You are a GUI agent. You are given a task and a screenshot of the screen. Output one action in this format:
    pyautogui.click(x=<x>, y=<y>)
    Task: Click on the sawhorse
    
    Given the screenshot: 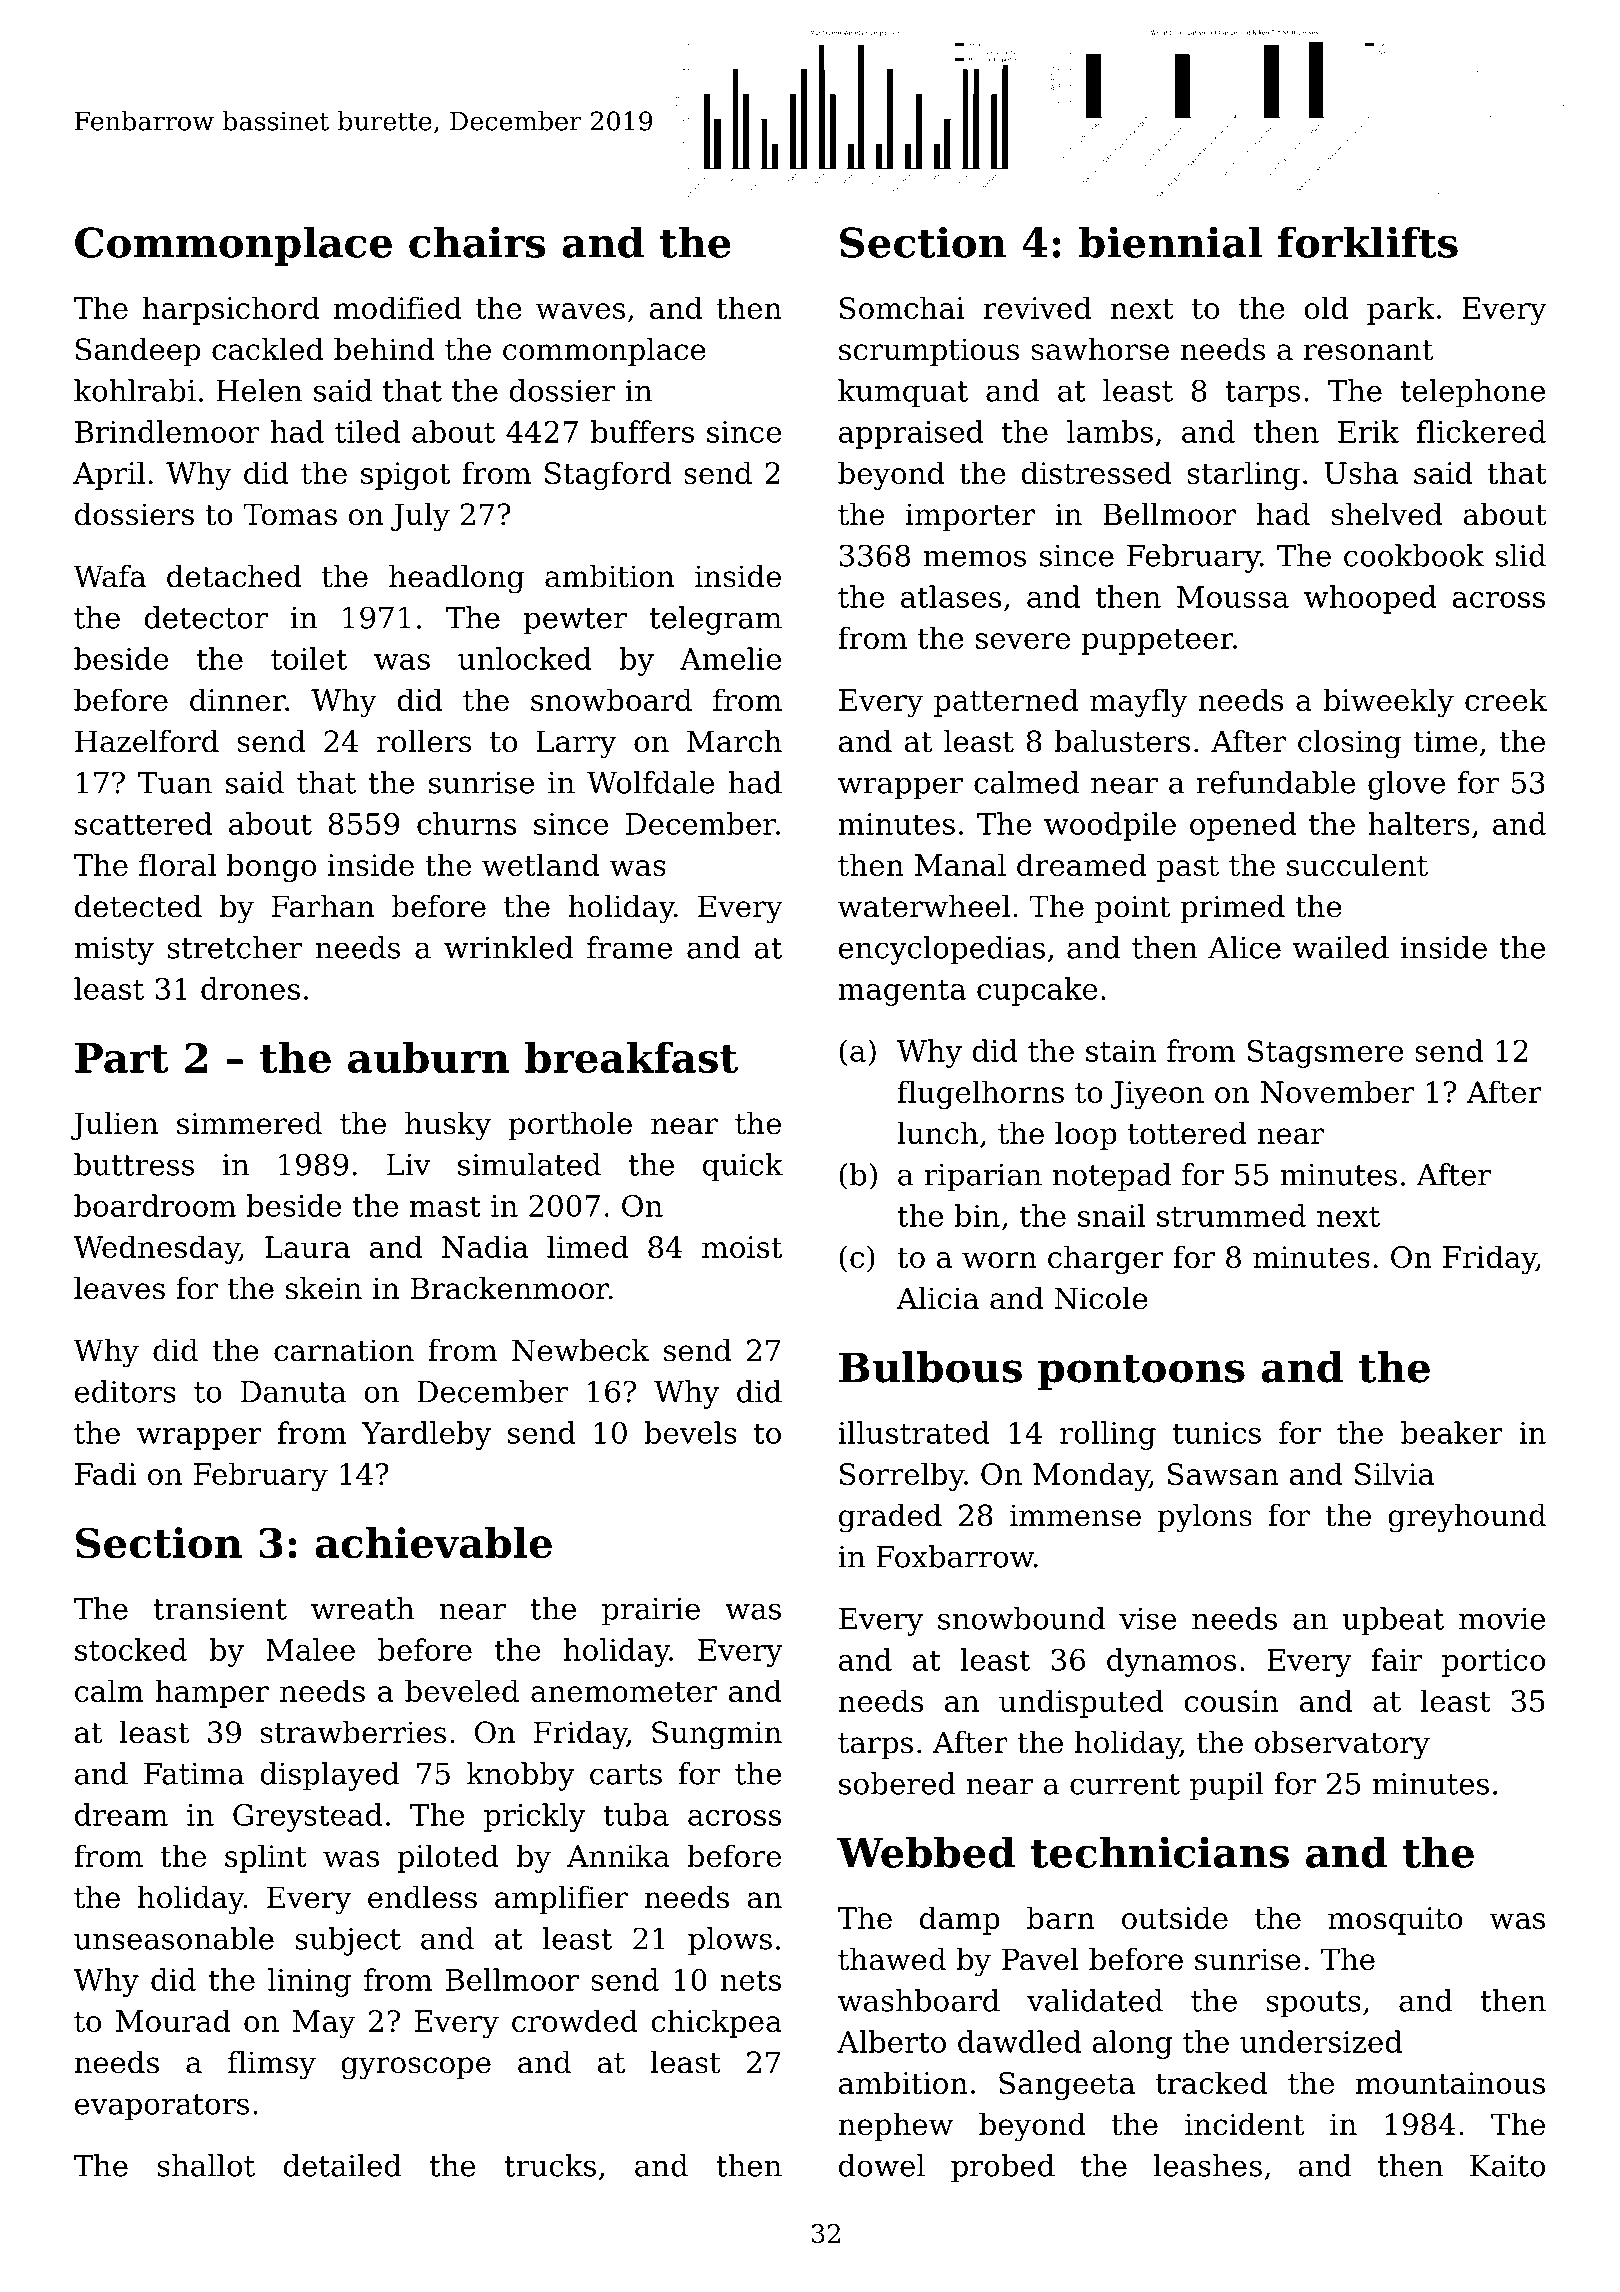 What is the action you would take?
    pyautogui.click(x=1100, y=349)
